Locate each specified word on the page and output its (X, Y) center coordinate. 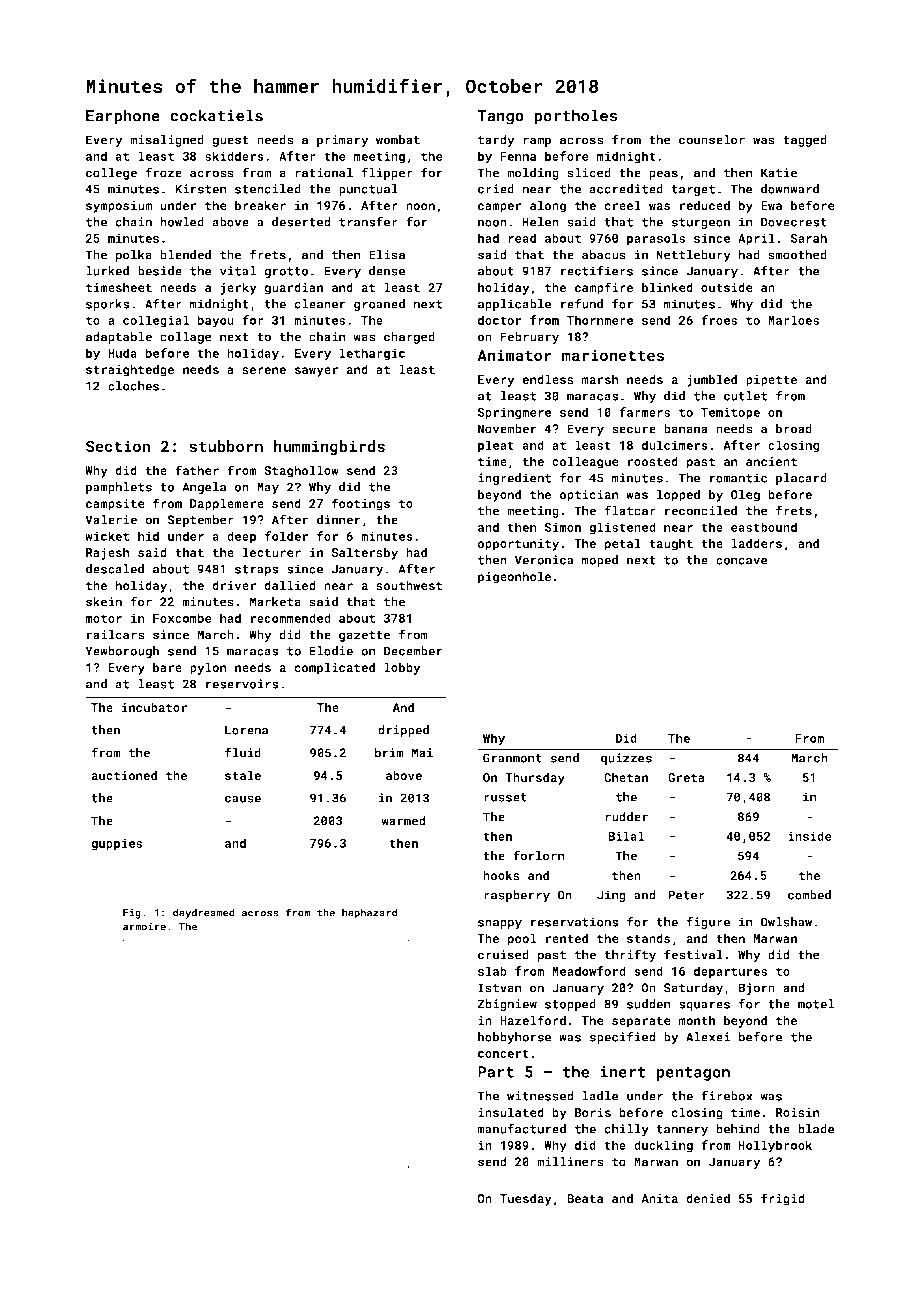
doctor (499, 320)
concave (742, 561)
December (413, 651)
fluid (243, 752)
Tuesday (526, 1199)
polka (134, 256)
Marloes (793, 320)
